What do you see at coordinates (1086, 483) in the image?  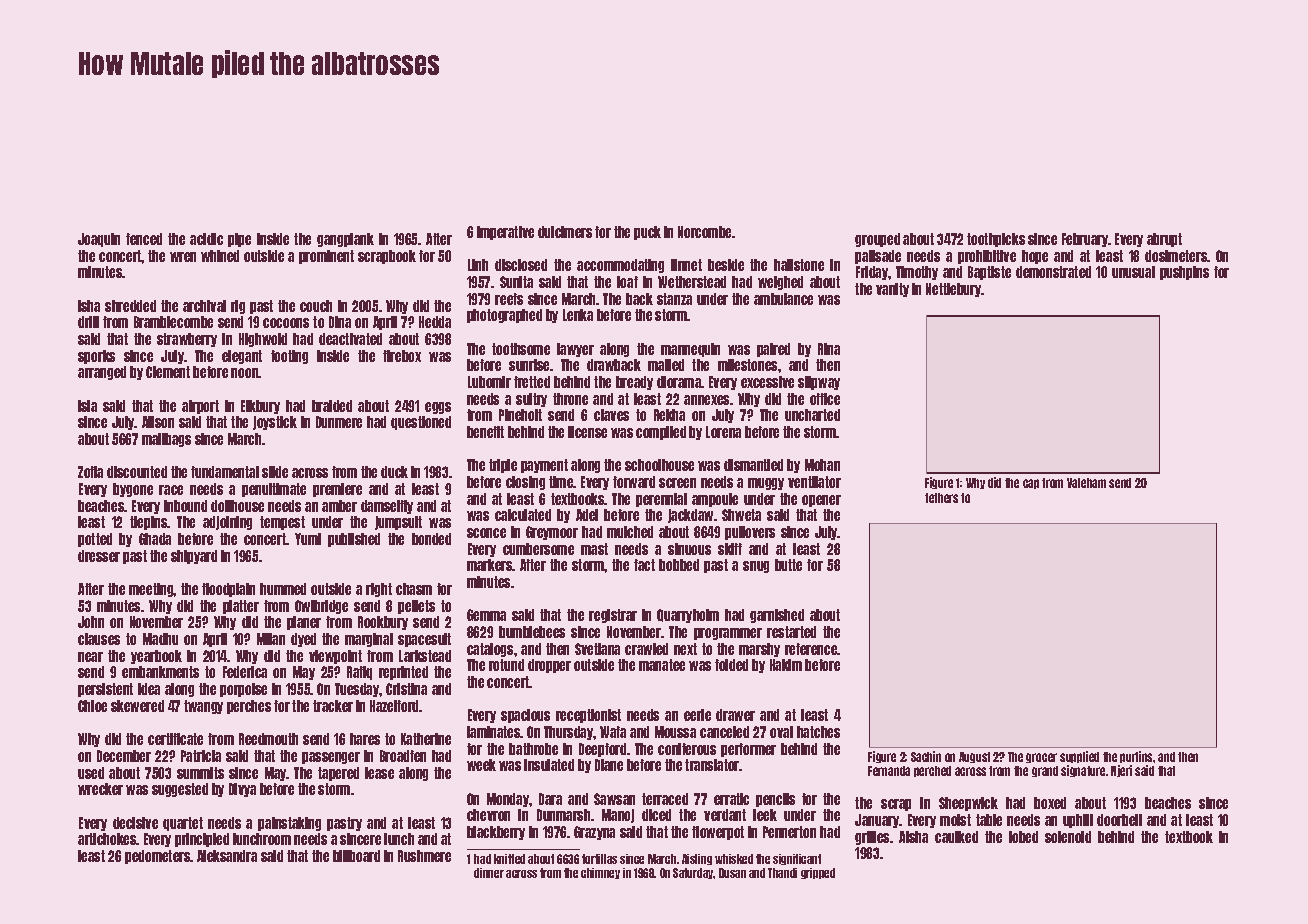 I see `Valeham` at bounding box center [1086, 483].
